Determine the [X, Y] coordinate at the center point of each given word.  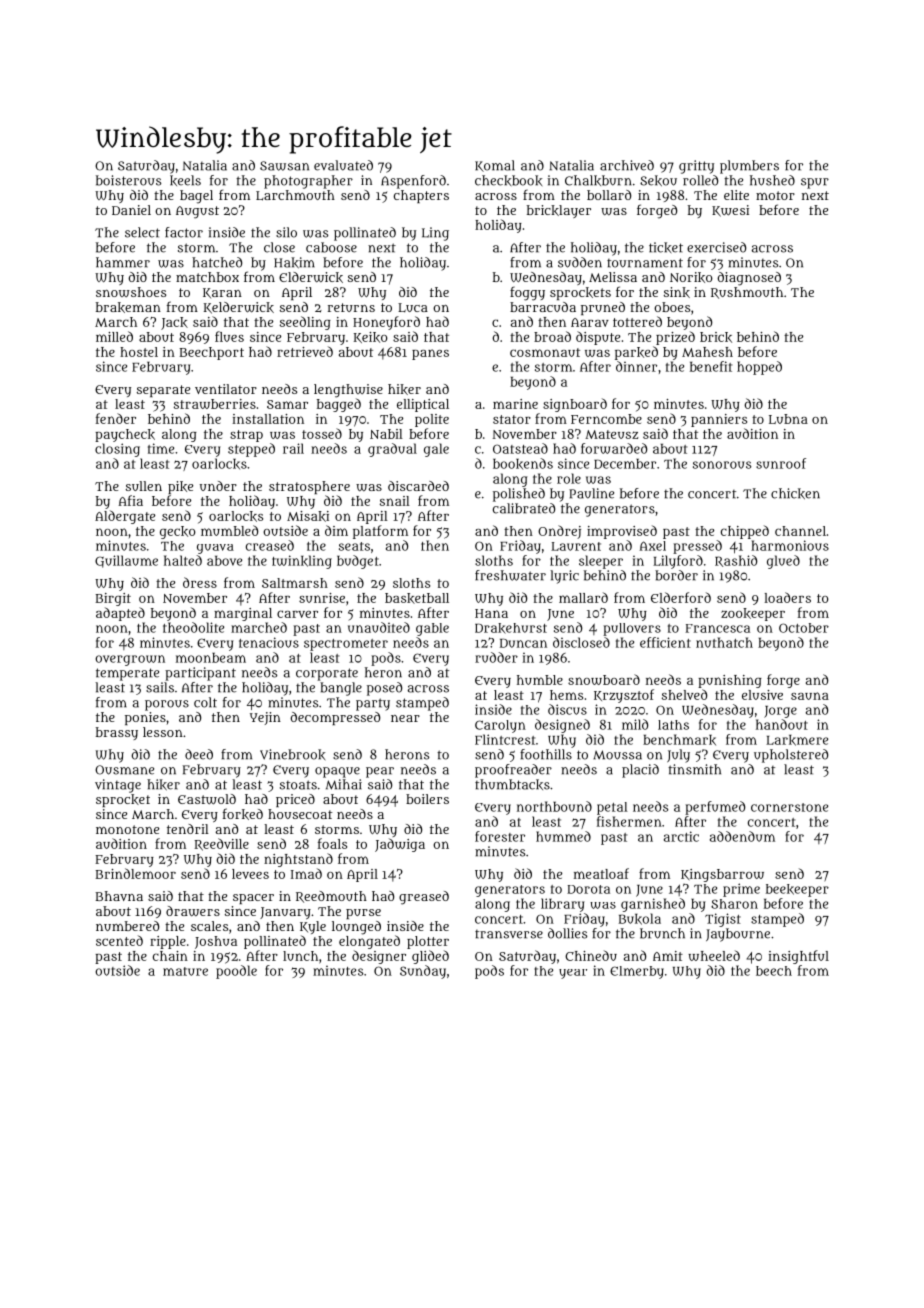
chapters [421, 196]
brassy [117, 733]
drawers [193, 911]
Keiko [371, 337]
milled [114, 336]
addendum [742, 836]
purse [363, 914]
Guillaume [126, 561]
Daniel [131, 210]
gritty [696, 167]
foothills [546, 754]
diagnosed [749, 279]
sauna [810, 696]
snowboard [604, 679]
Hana [491, 613]
